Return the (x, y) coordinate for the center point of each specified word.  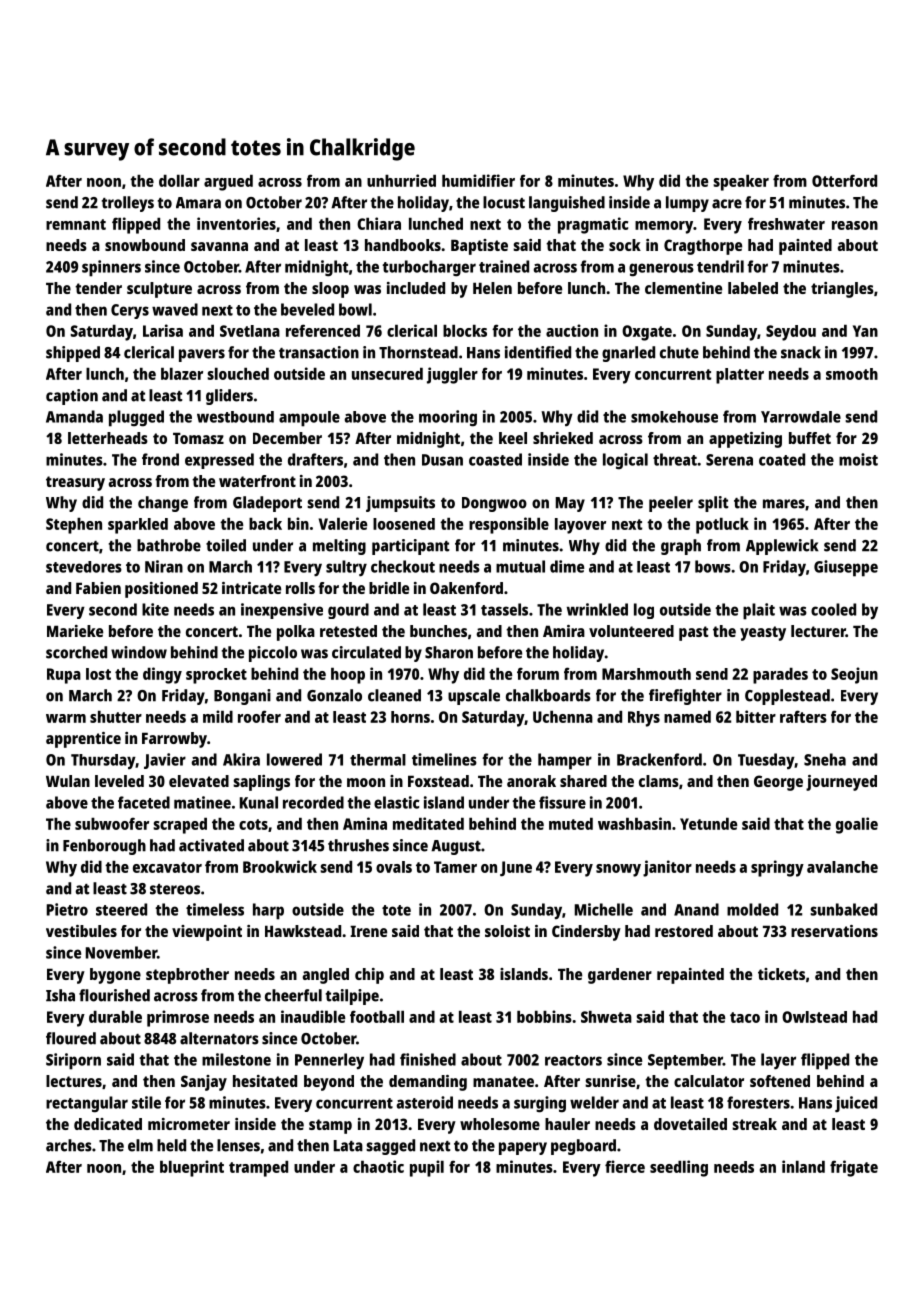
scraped (180, 826)
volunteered (631, 631)
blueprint (192, 1168)
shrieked (563, 438)
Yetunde (708, 824)
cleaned (394, 695)
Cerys (130, 311)
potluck (722, 526)
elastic (397, 802)
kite (155, 609)
